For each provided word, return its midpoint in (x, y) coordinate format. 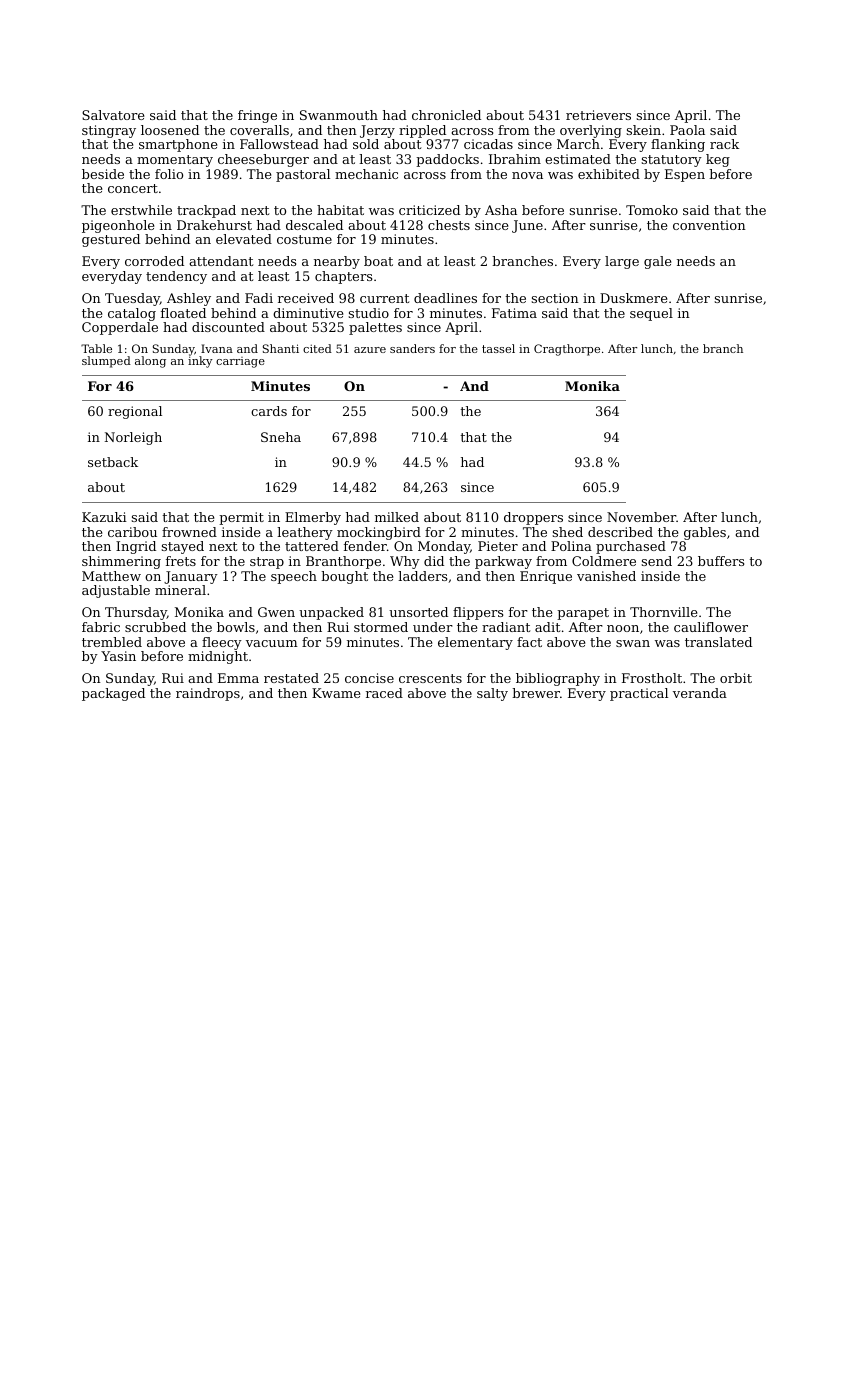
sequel (651, 314)
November (641, 517)
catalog (132, 314)
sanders (412, 348)
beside (103, 174)
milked (397, 517)
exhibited (609, 174)
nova (527, 175)
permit (241, 518)
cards (269, 411)
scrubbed (155, 627)
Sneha (281, 437)
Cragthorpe (567, 350)
